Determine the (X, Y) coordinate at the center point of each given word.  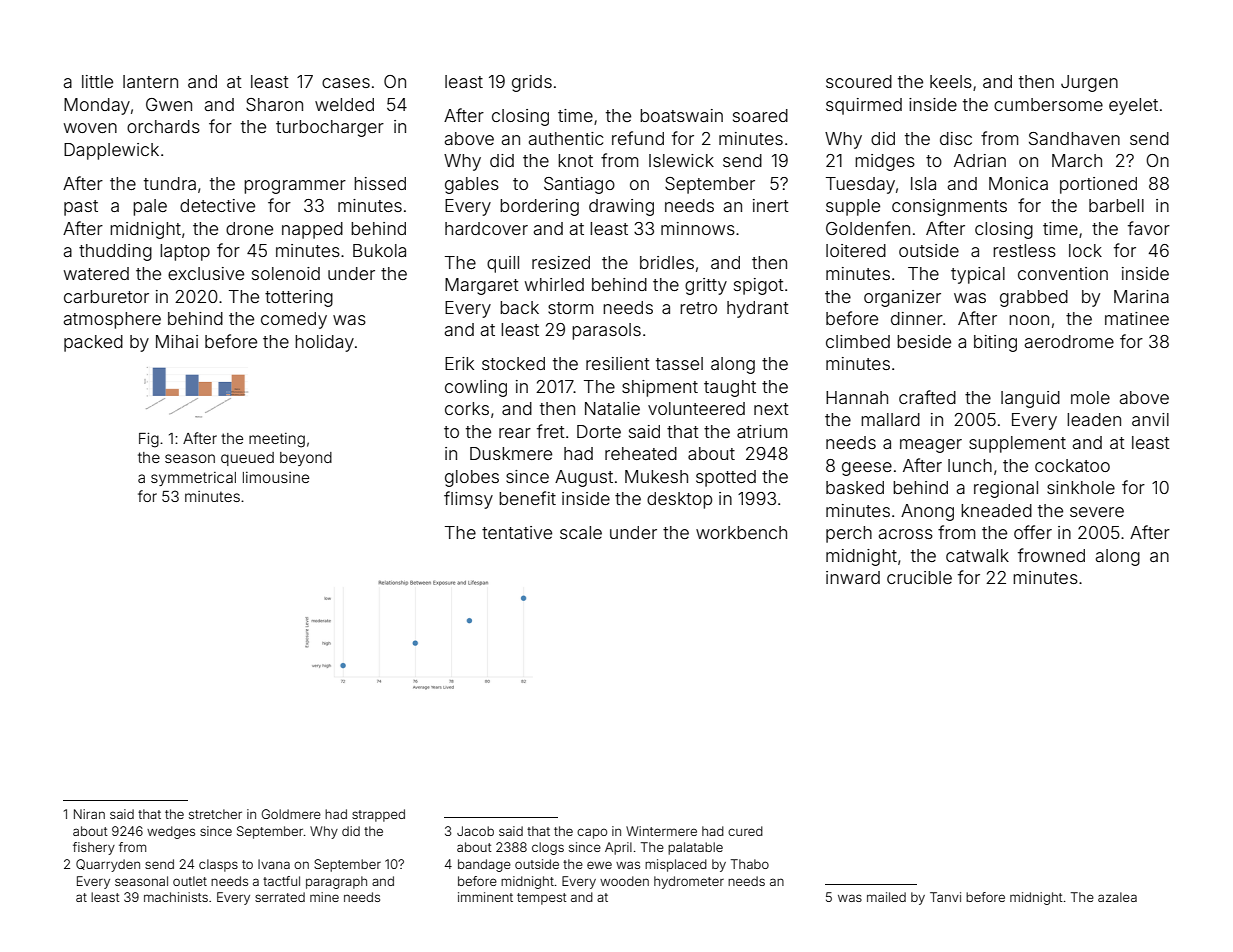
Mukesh (656, 476)
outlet (190, 881)
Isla (923, 183)
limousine (276, 477)
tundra (170, 183)
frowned (1051, 555)
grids (532, 83)
